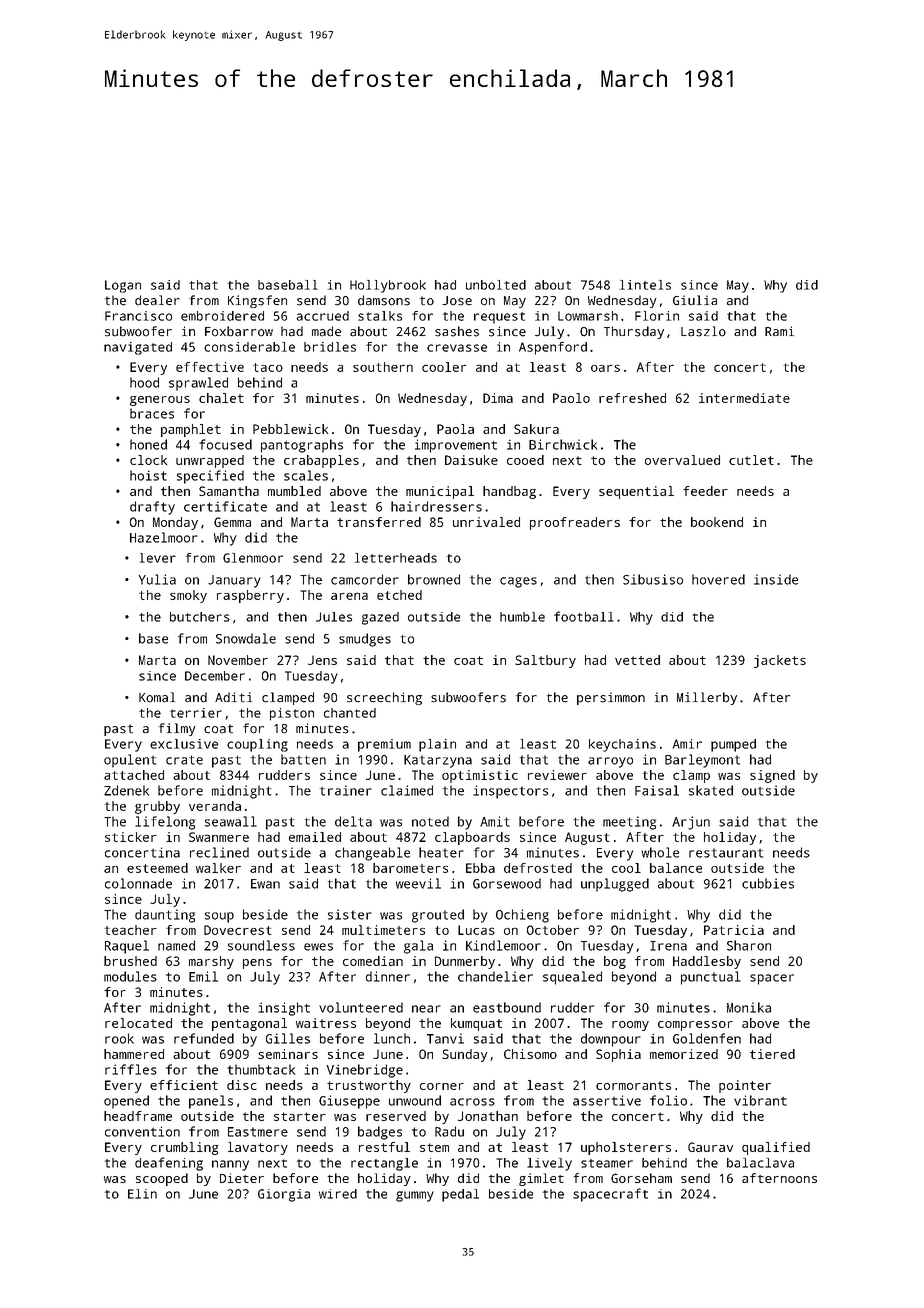 This screenshot has width=924, height=1308. What do you see at coordinates (707, 698) in the screenshot?
I see `Millerby` at bounding box center [707, 698].
